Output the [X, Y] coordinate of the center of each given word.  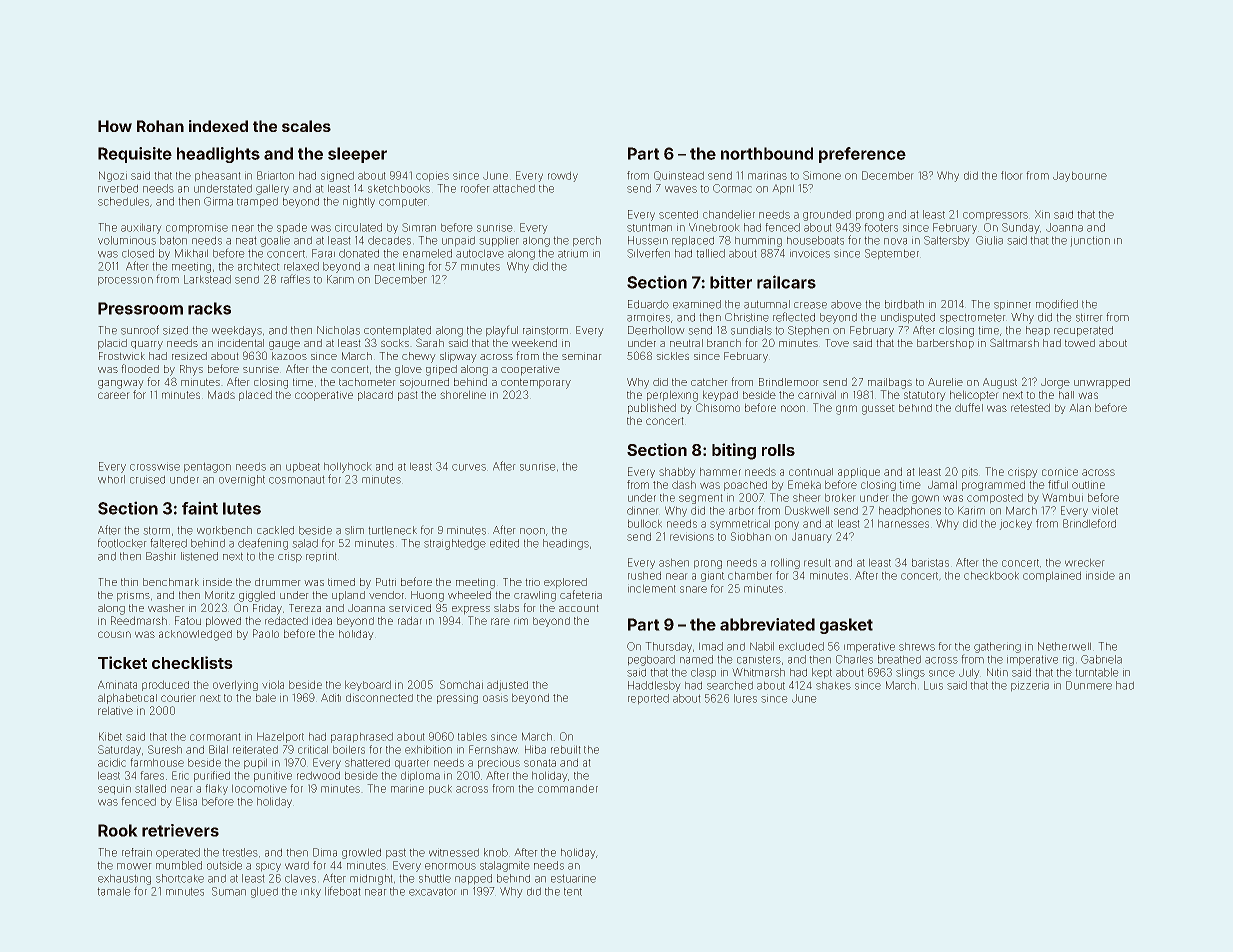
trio [532, 582]
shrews [917, 646]
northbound [767, 153]
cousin [114, 634]
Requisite [135, 155]
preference [862, 155]
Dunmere [1089, 685]
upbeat [303, 467]
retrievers [180, 830]
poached [745, 486]
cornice [1060, 471]
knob [496, 852]
